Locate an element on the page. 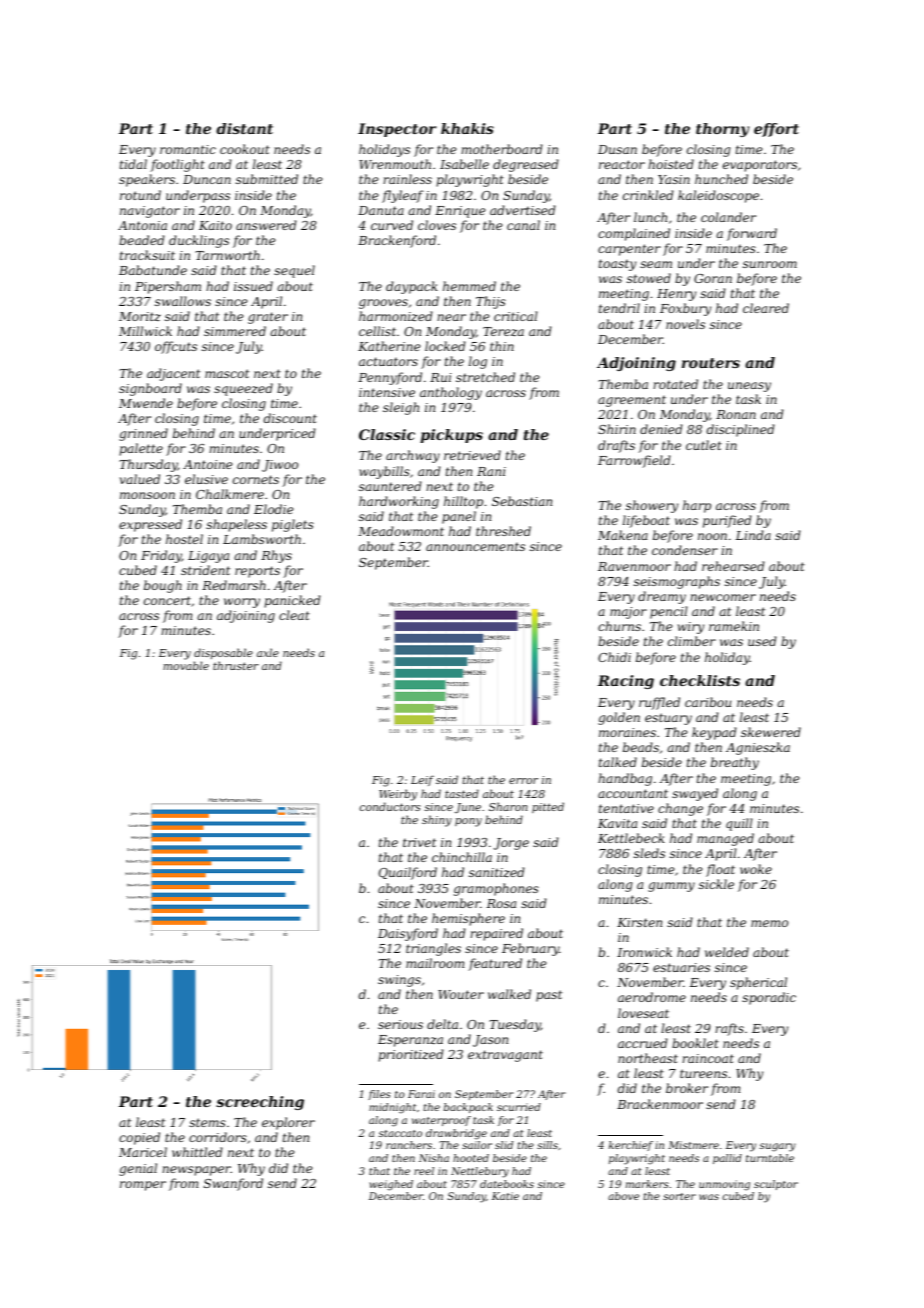  sculptor is located at coordinates (776, 1185).
